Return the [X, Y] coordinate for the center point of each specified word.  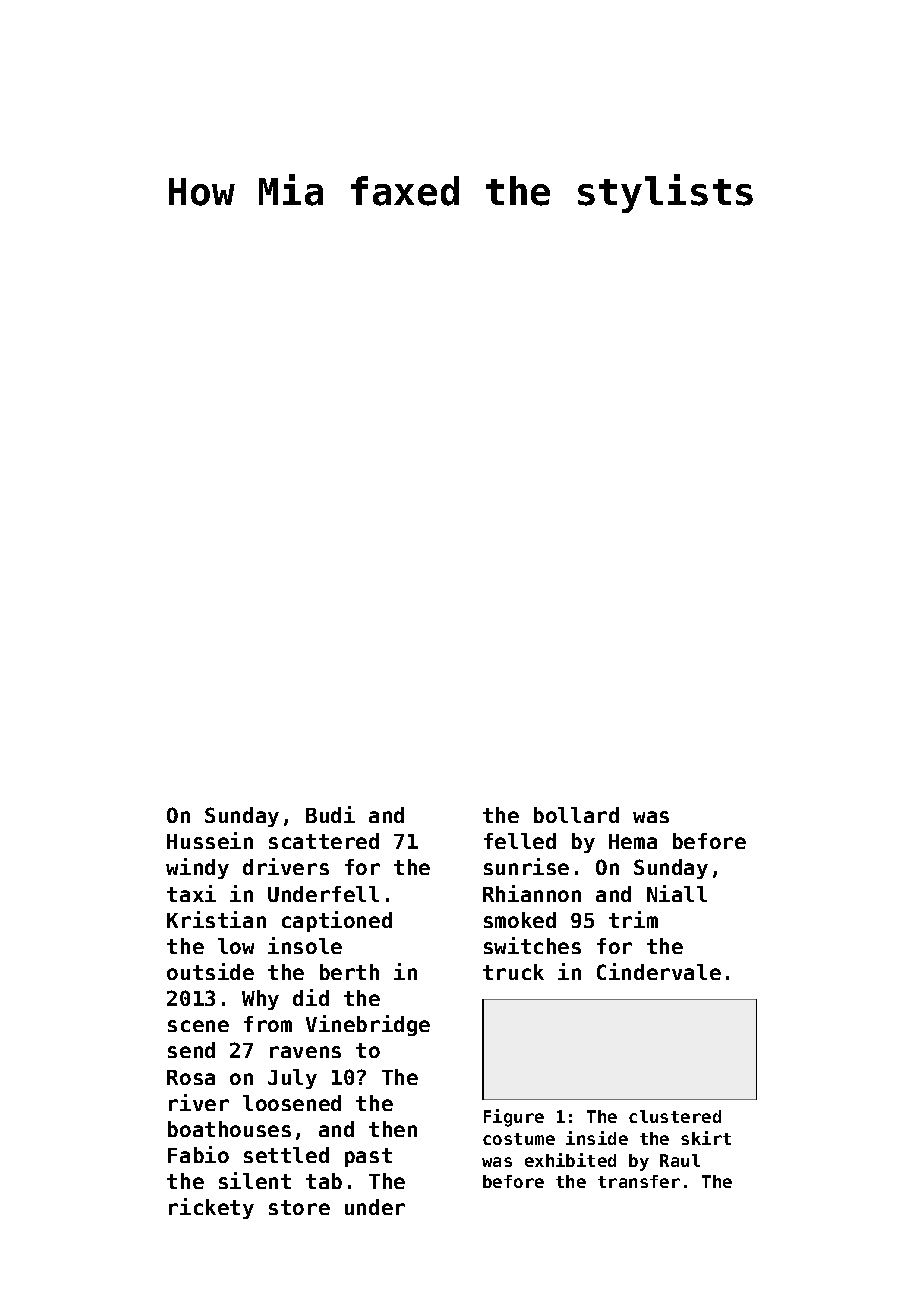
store [299, 1207]
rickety [211, 1208]
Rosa [191, 1077]
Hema [633, 841]
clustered [675, 1116]
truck [513, 972]
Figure [514, 1118]
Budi [330, 814]
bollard [576, 815]
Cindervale [659, 971]
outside [210, 971]
